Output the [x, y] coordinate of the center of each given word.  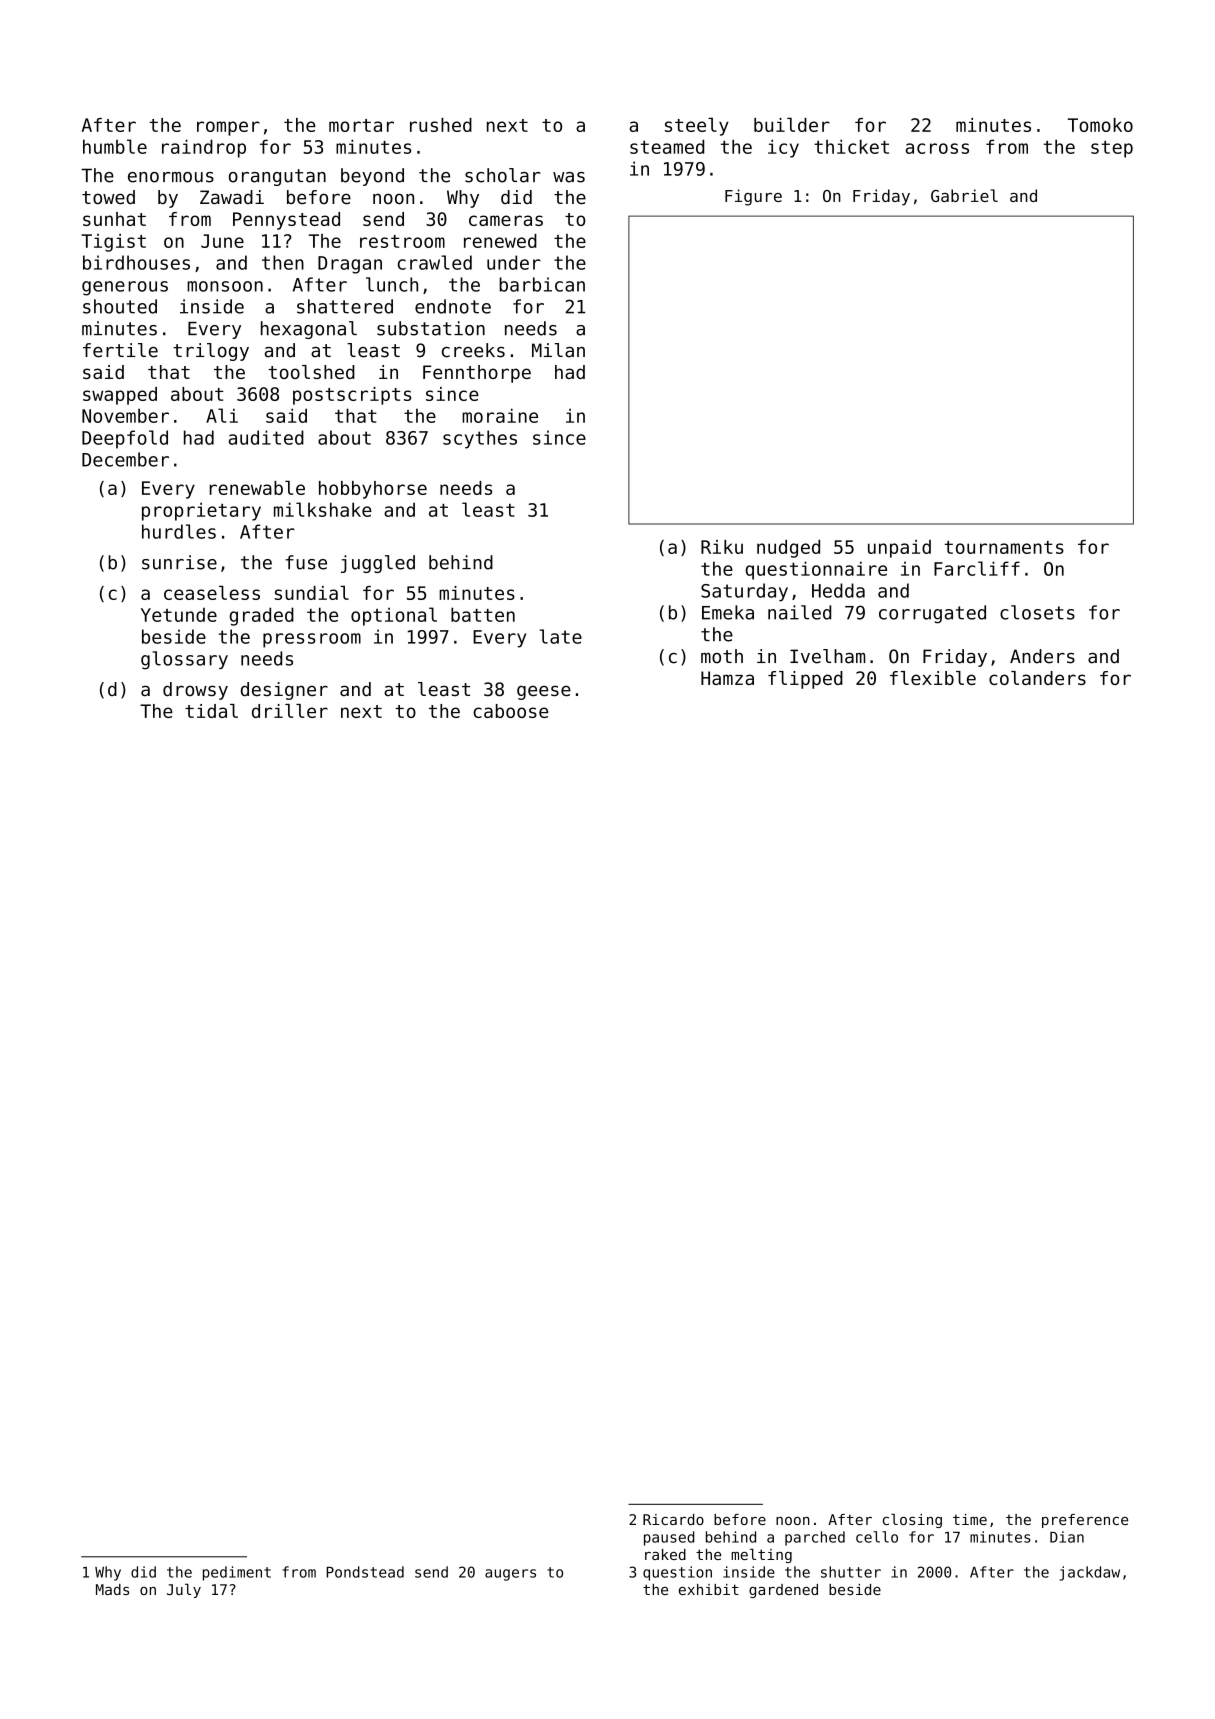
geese [544, 692]
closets [1037, 612]
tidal [211, 711]
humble [115, 146]
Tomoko [1100, 125]
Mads [112, 1589]
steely [697, 127]
